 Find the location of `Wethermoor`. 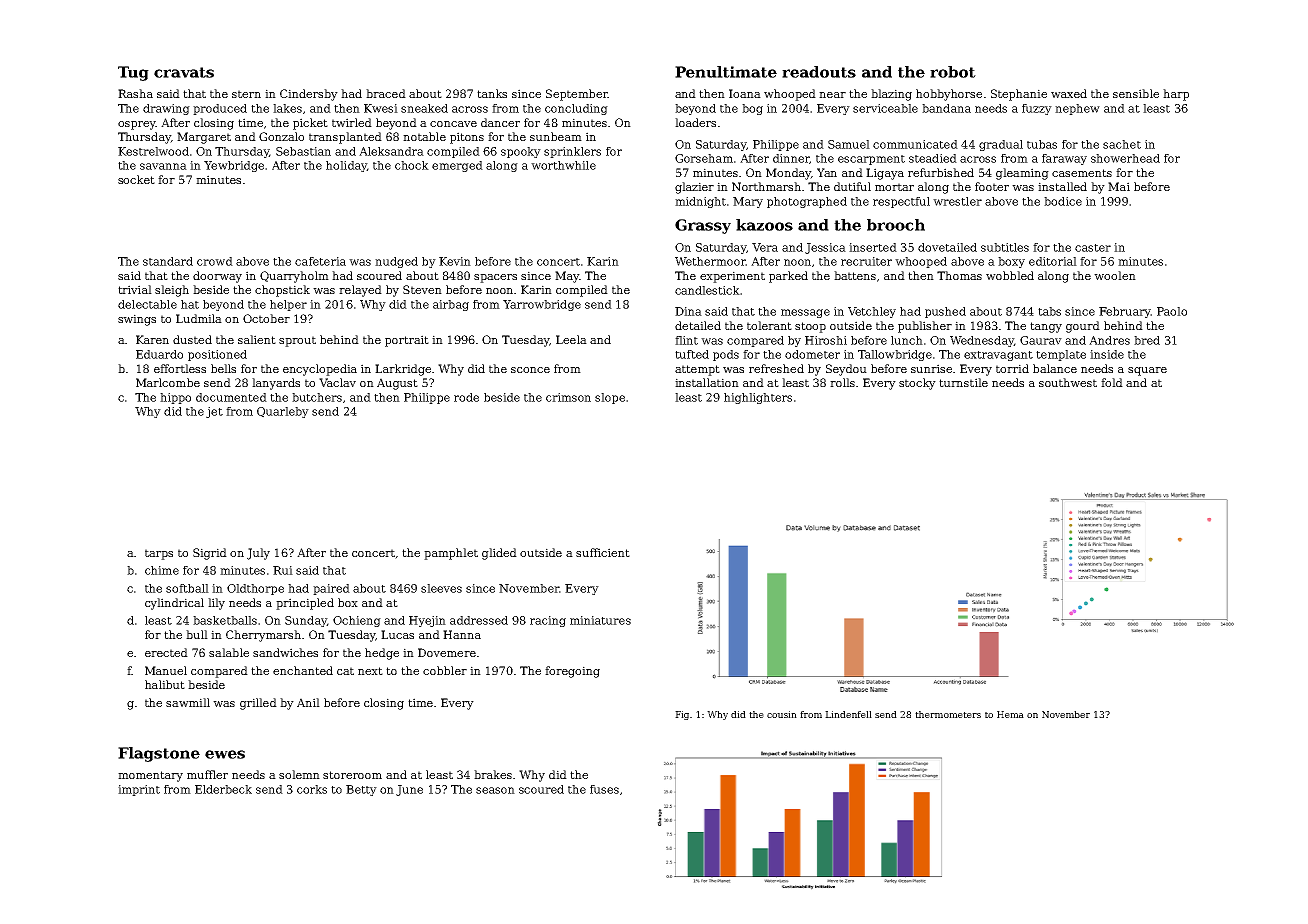

Wethermoor is located at coordinates (710, 261).
